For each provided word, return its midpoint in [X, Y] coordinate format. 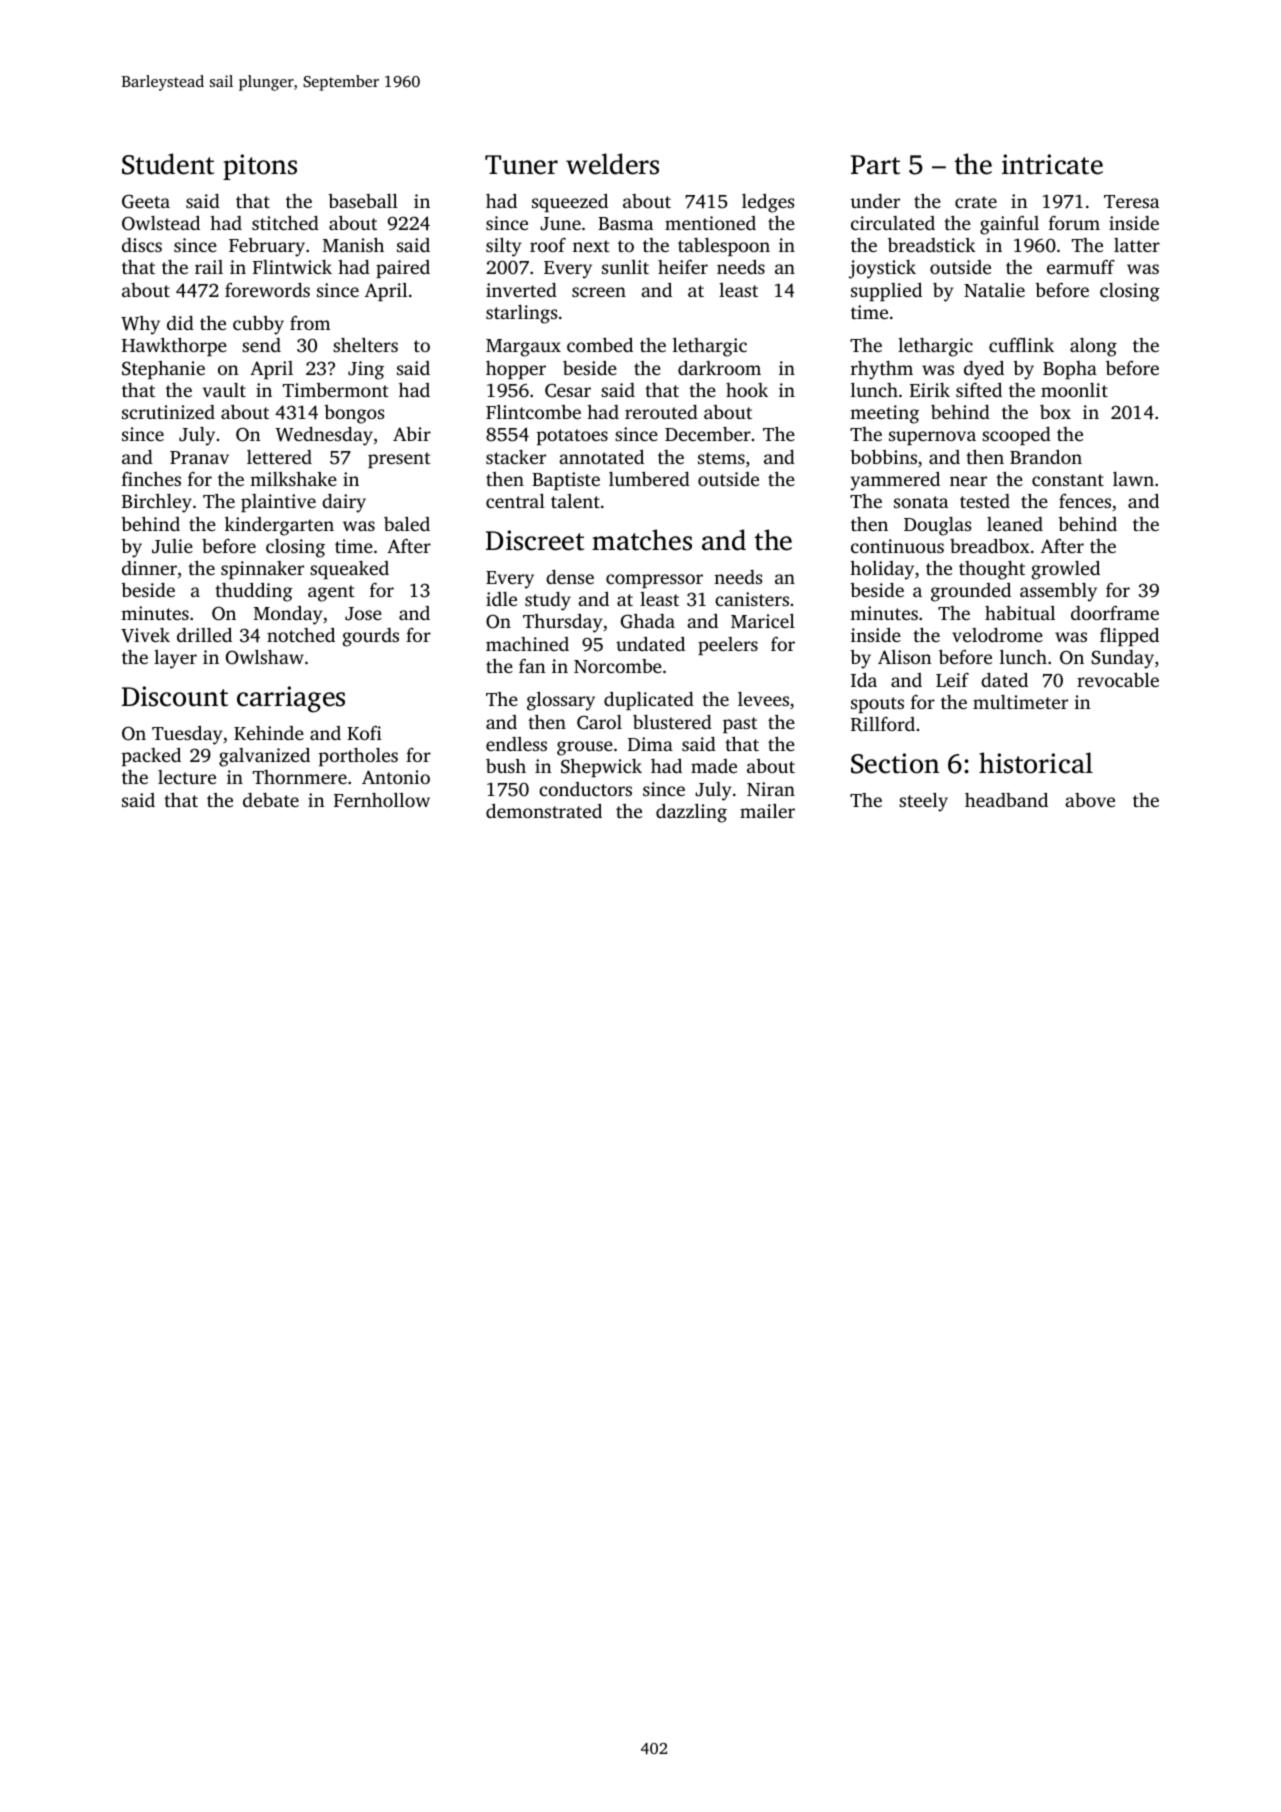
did [180, 323]
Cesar [568, 391]
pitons [260, 167]
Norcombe [618, 666]
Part [875, 165]
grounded [971, 592]
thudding [254, 592]
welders [612, 164]
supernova [932, 438]
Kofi [364, 733]
